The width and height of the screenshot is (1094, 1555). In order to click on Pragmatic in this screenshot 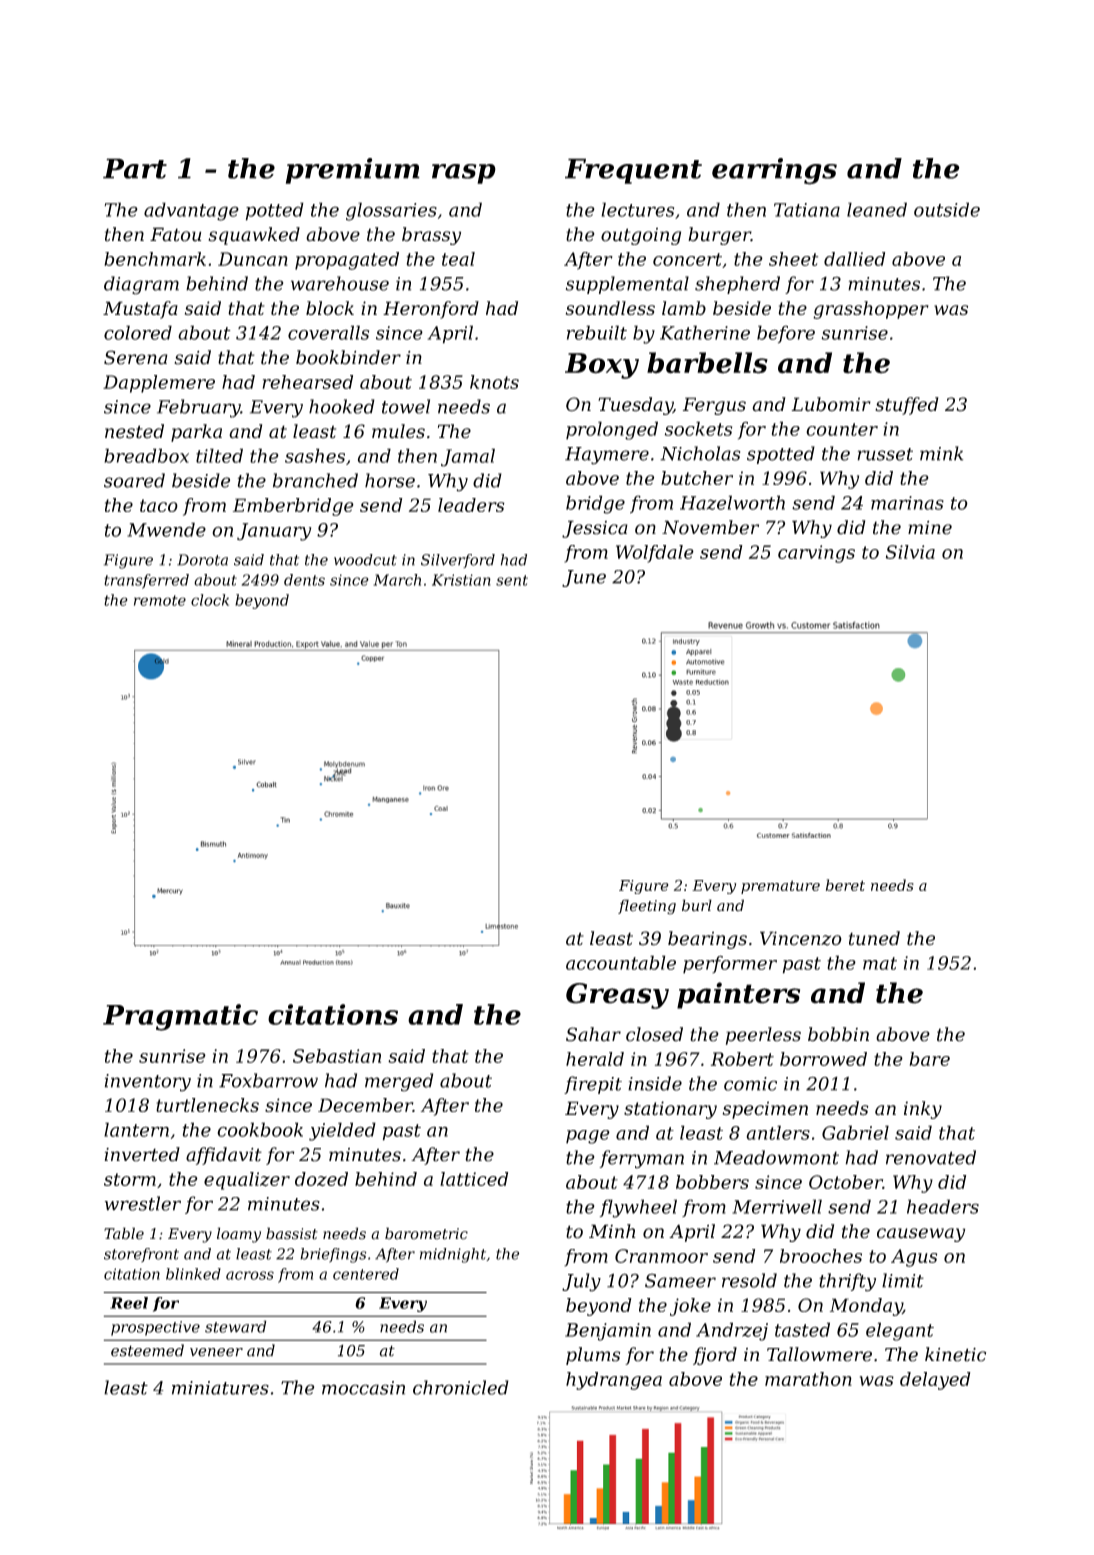, I will do `click(180, 1017)`.
